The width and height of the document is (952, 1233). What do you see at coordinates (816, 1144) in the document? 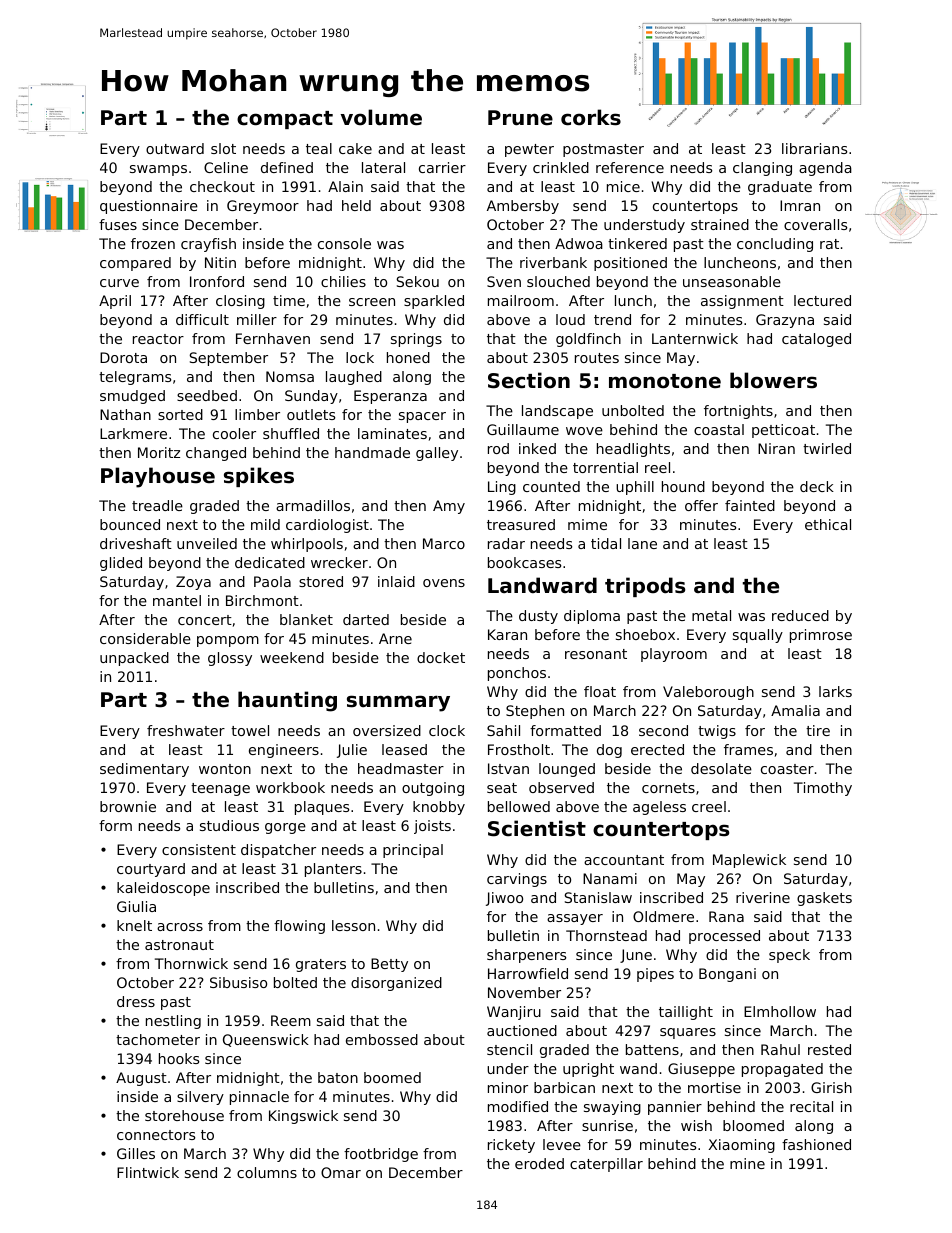
I see `fashioned` at bounding box center [816, 1144].
